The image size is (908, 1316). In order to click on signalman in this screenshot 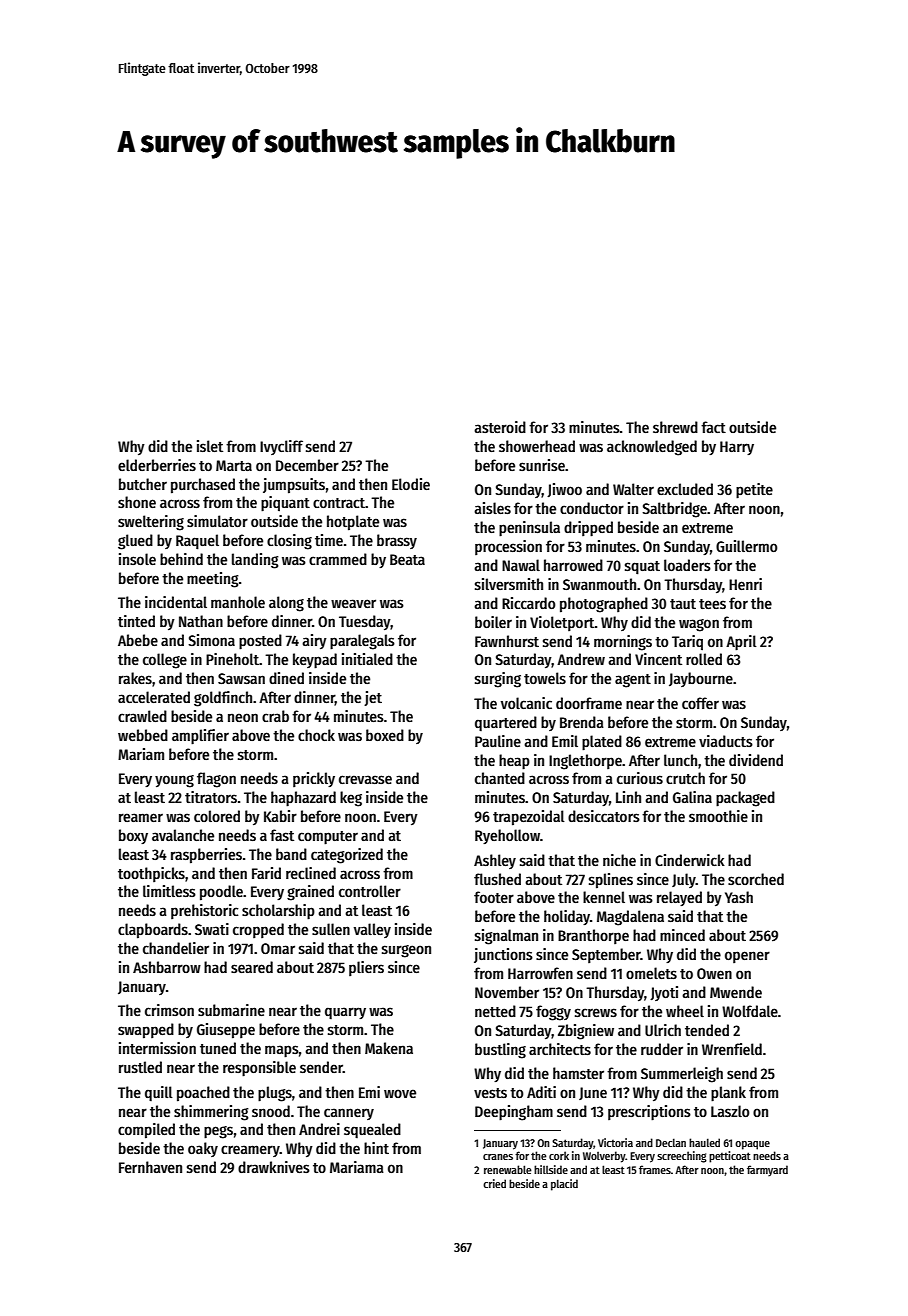, I will do `click(506, 937)`.
